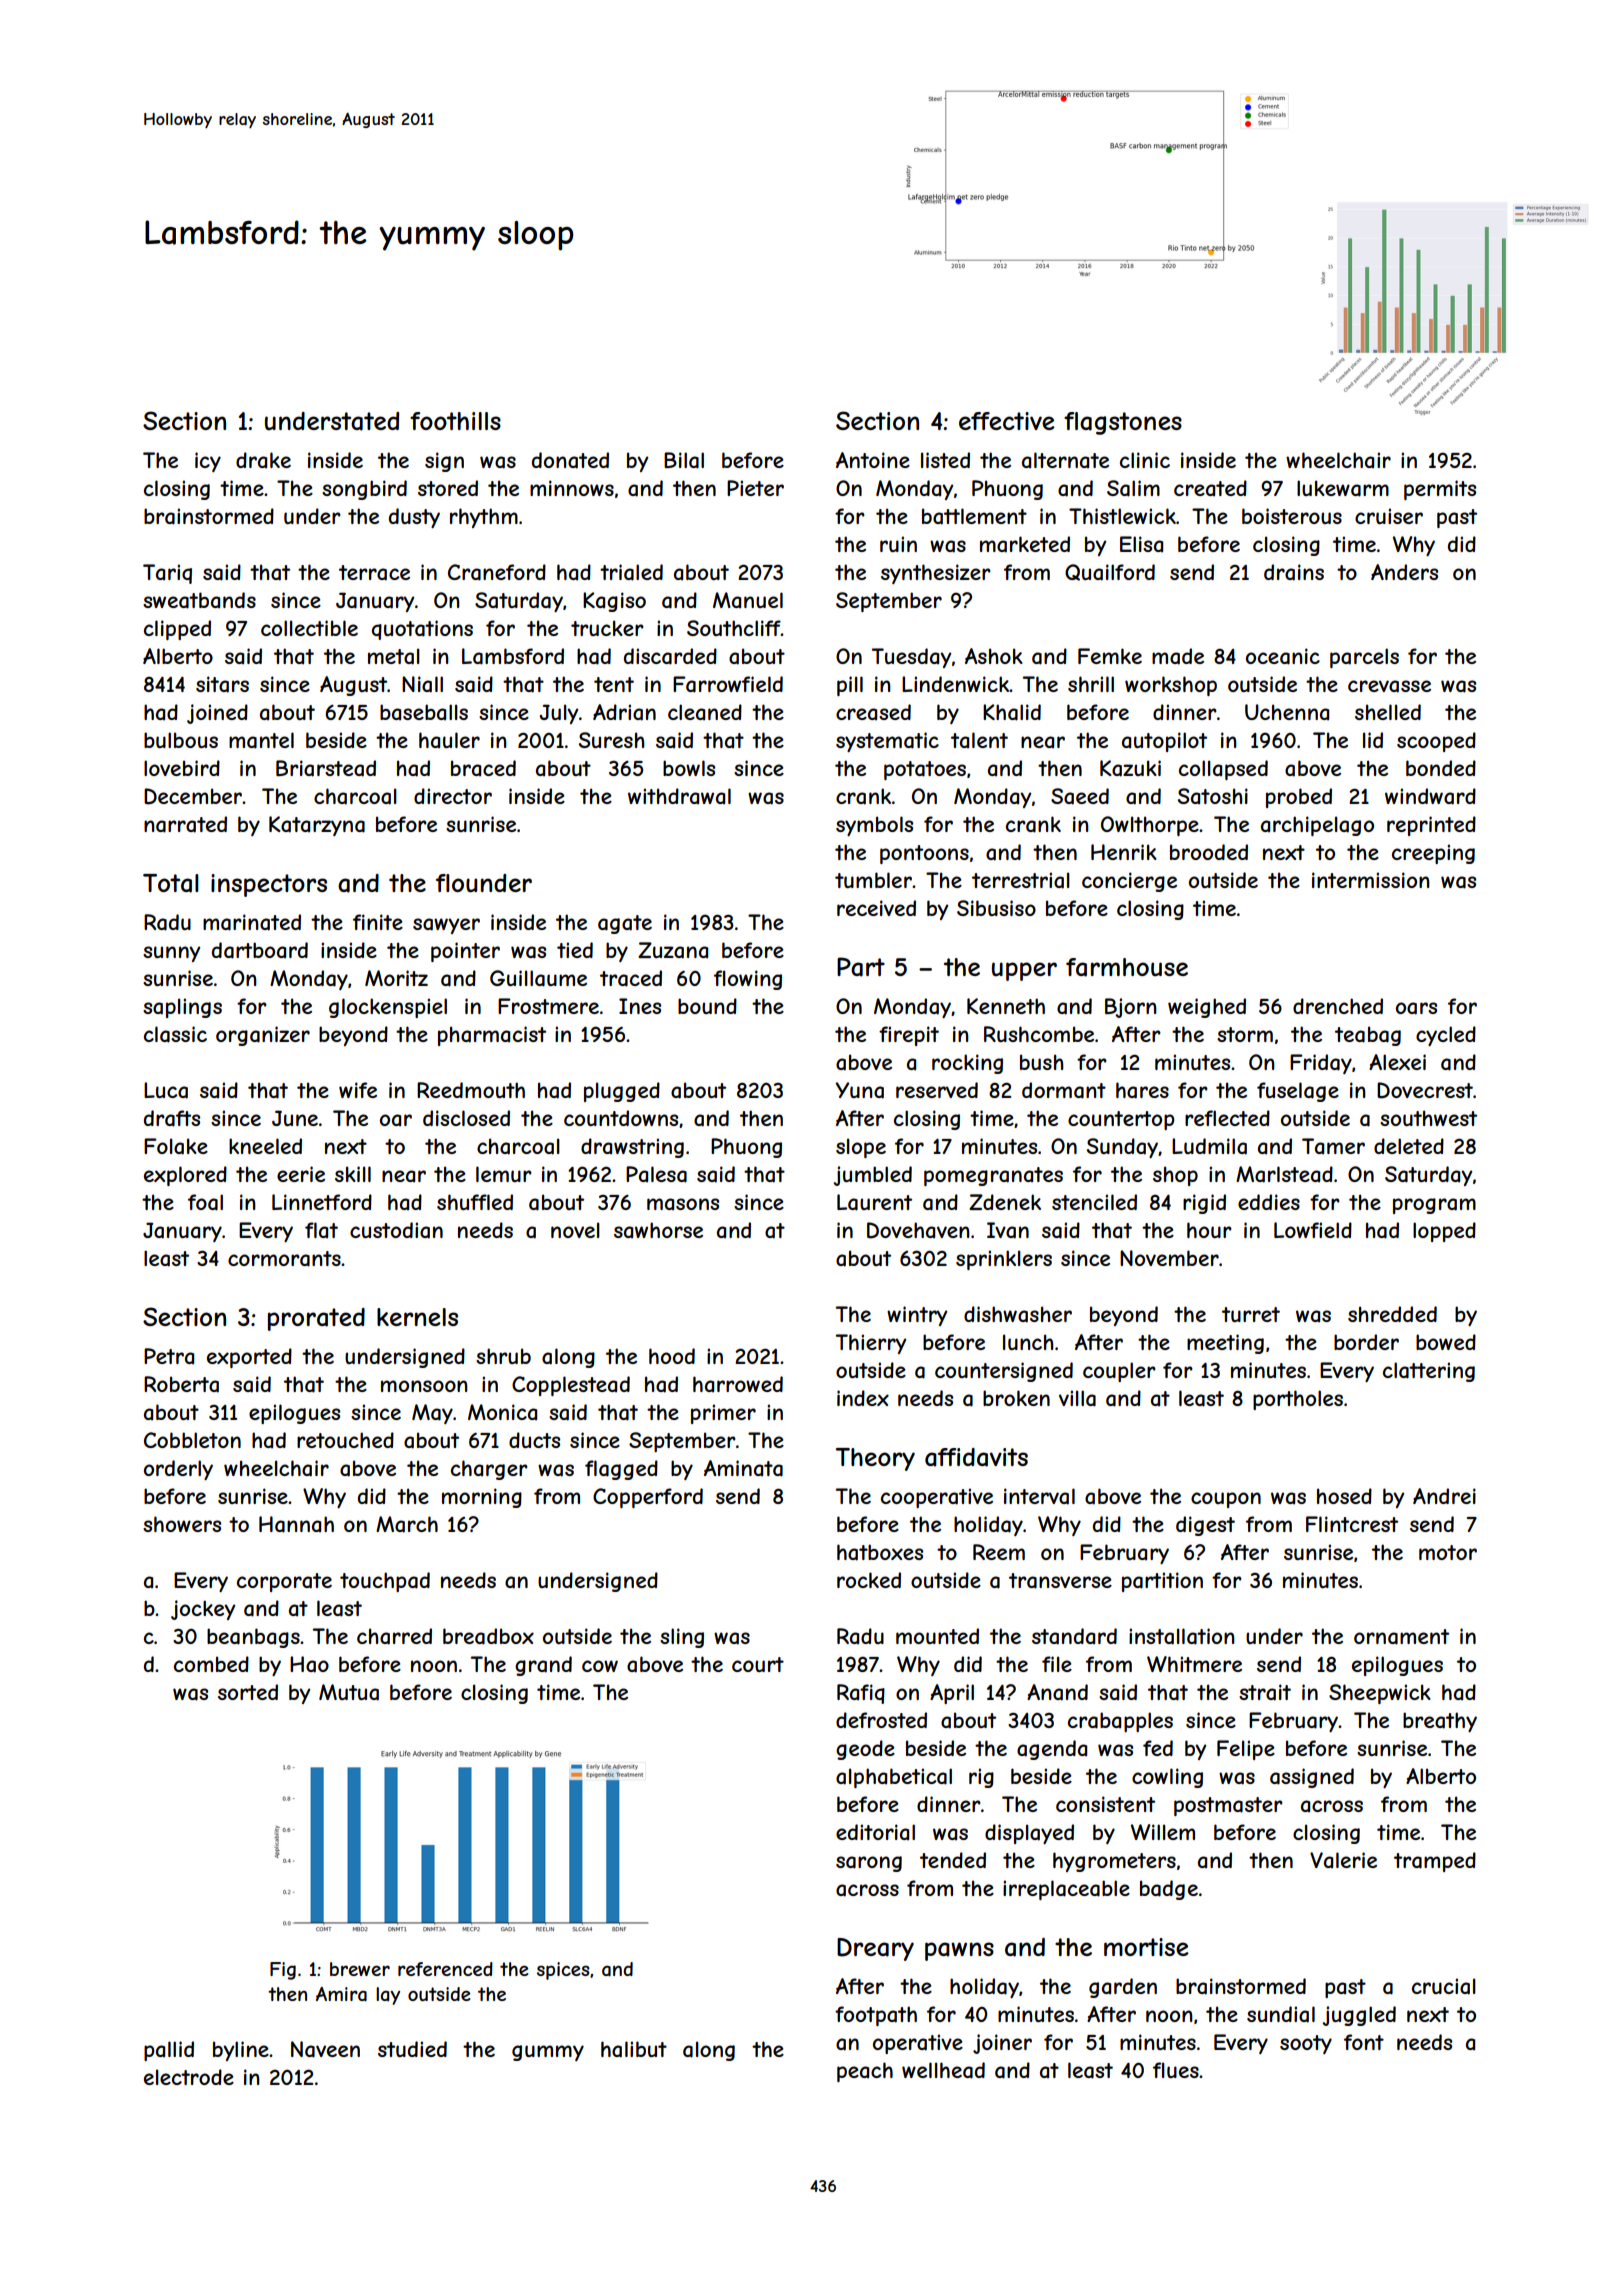 This page has height=2292, width=1620. What do you see at coordinates (1223, 770) in the page?
I see `collapsed` at bounding box center [1223, 770].
